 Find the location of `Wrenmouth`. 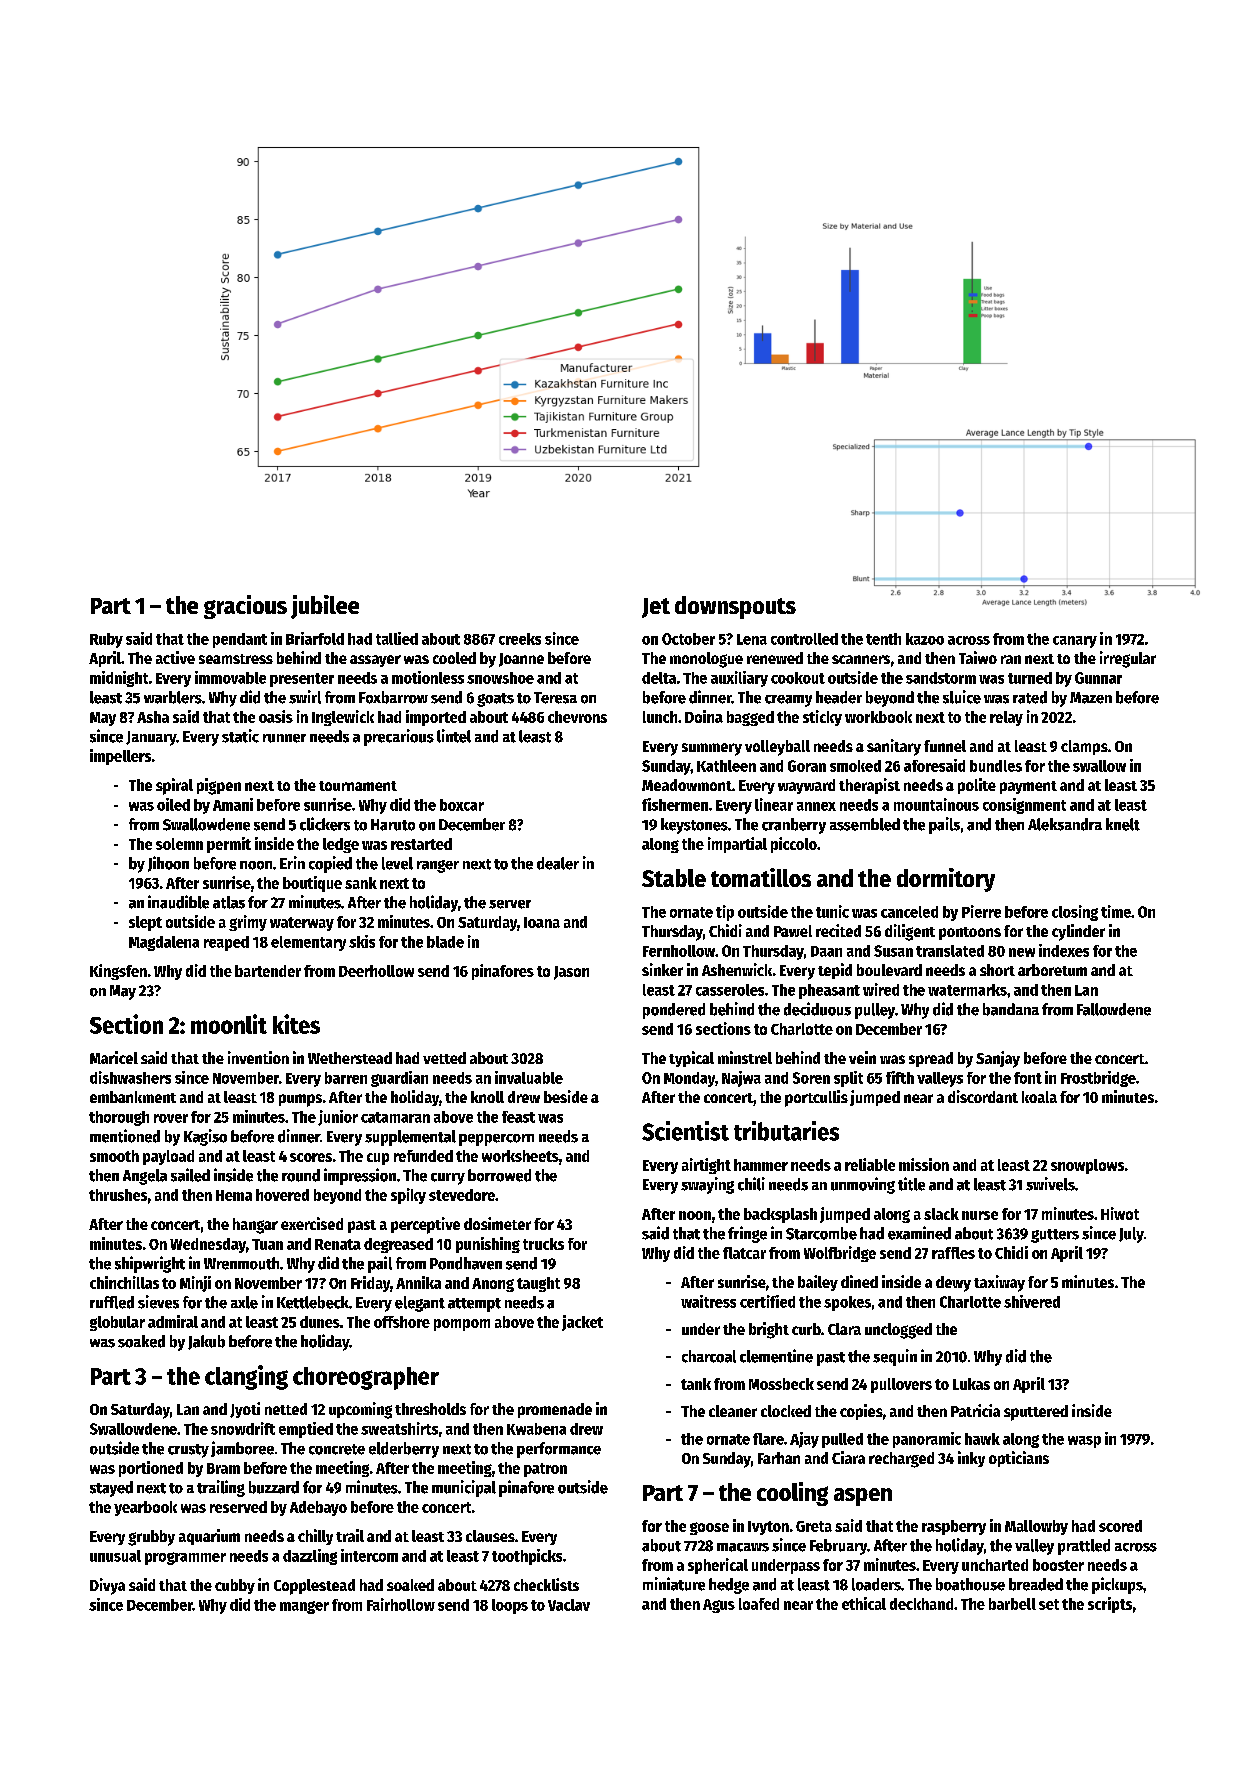

Wrenmouth is located at coordinates (241, 1263).
